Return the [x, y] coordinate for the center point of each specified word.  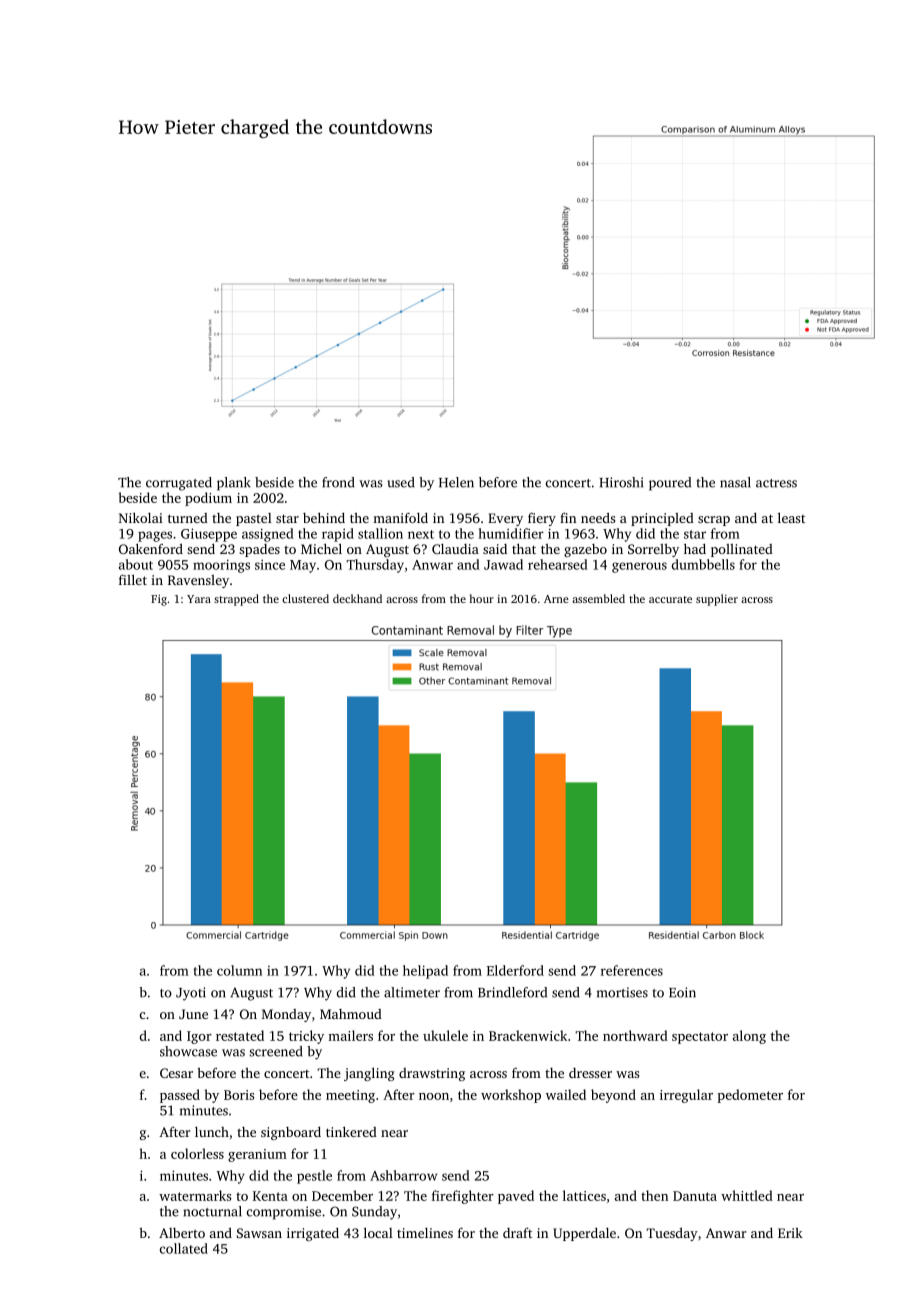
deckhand [357, 598]
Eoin [682, 992]
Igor [199, 1037]
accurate [670, 599]
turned [188, 518]
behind [324, 517]
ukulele [445, 1035]
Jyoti [191, 994]
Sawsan [259, 1233]
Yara [199, 599]
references [632, 970]
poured [670, 484]
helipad [425, 972]
